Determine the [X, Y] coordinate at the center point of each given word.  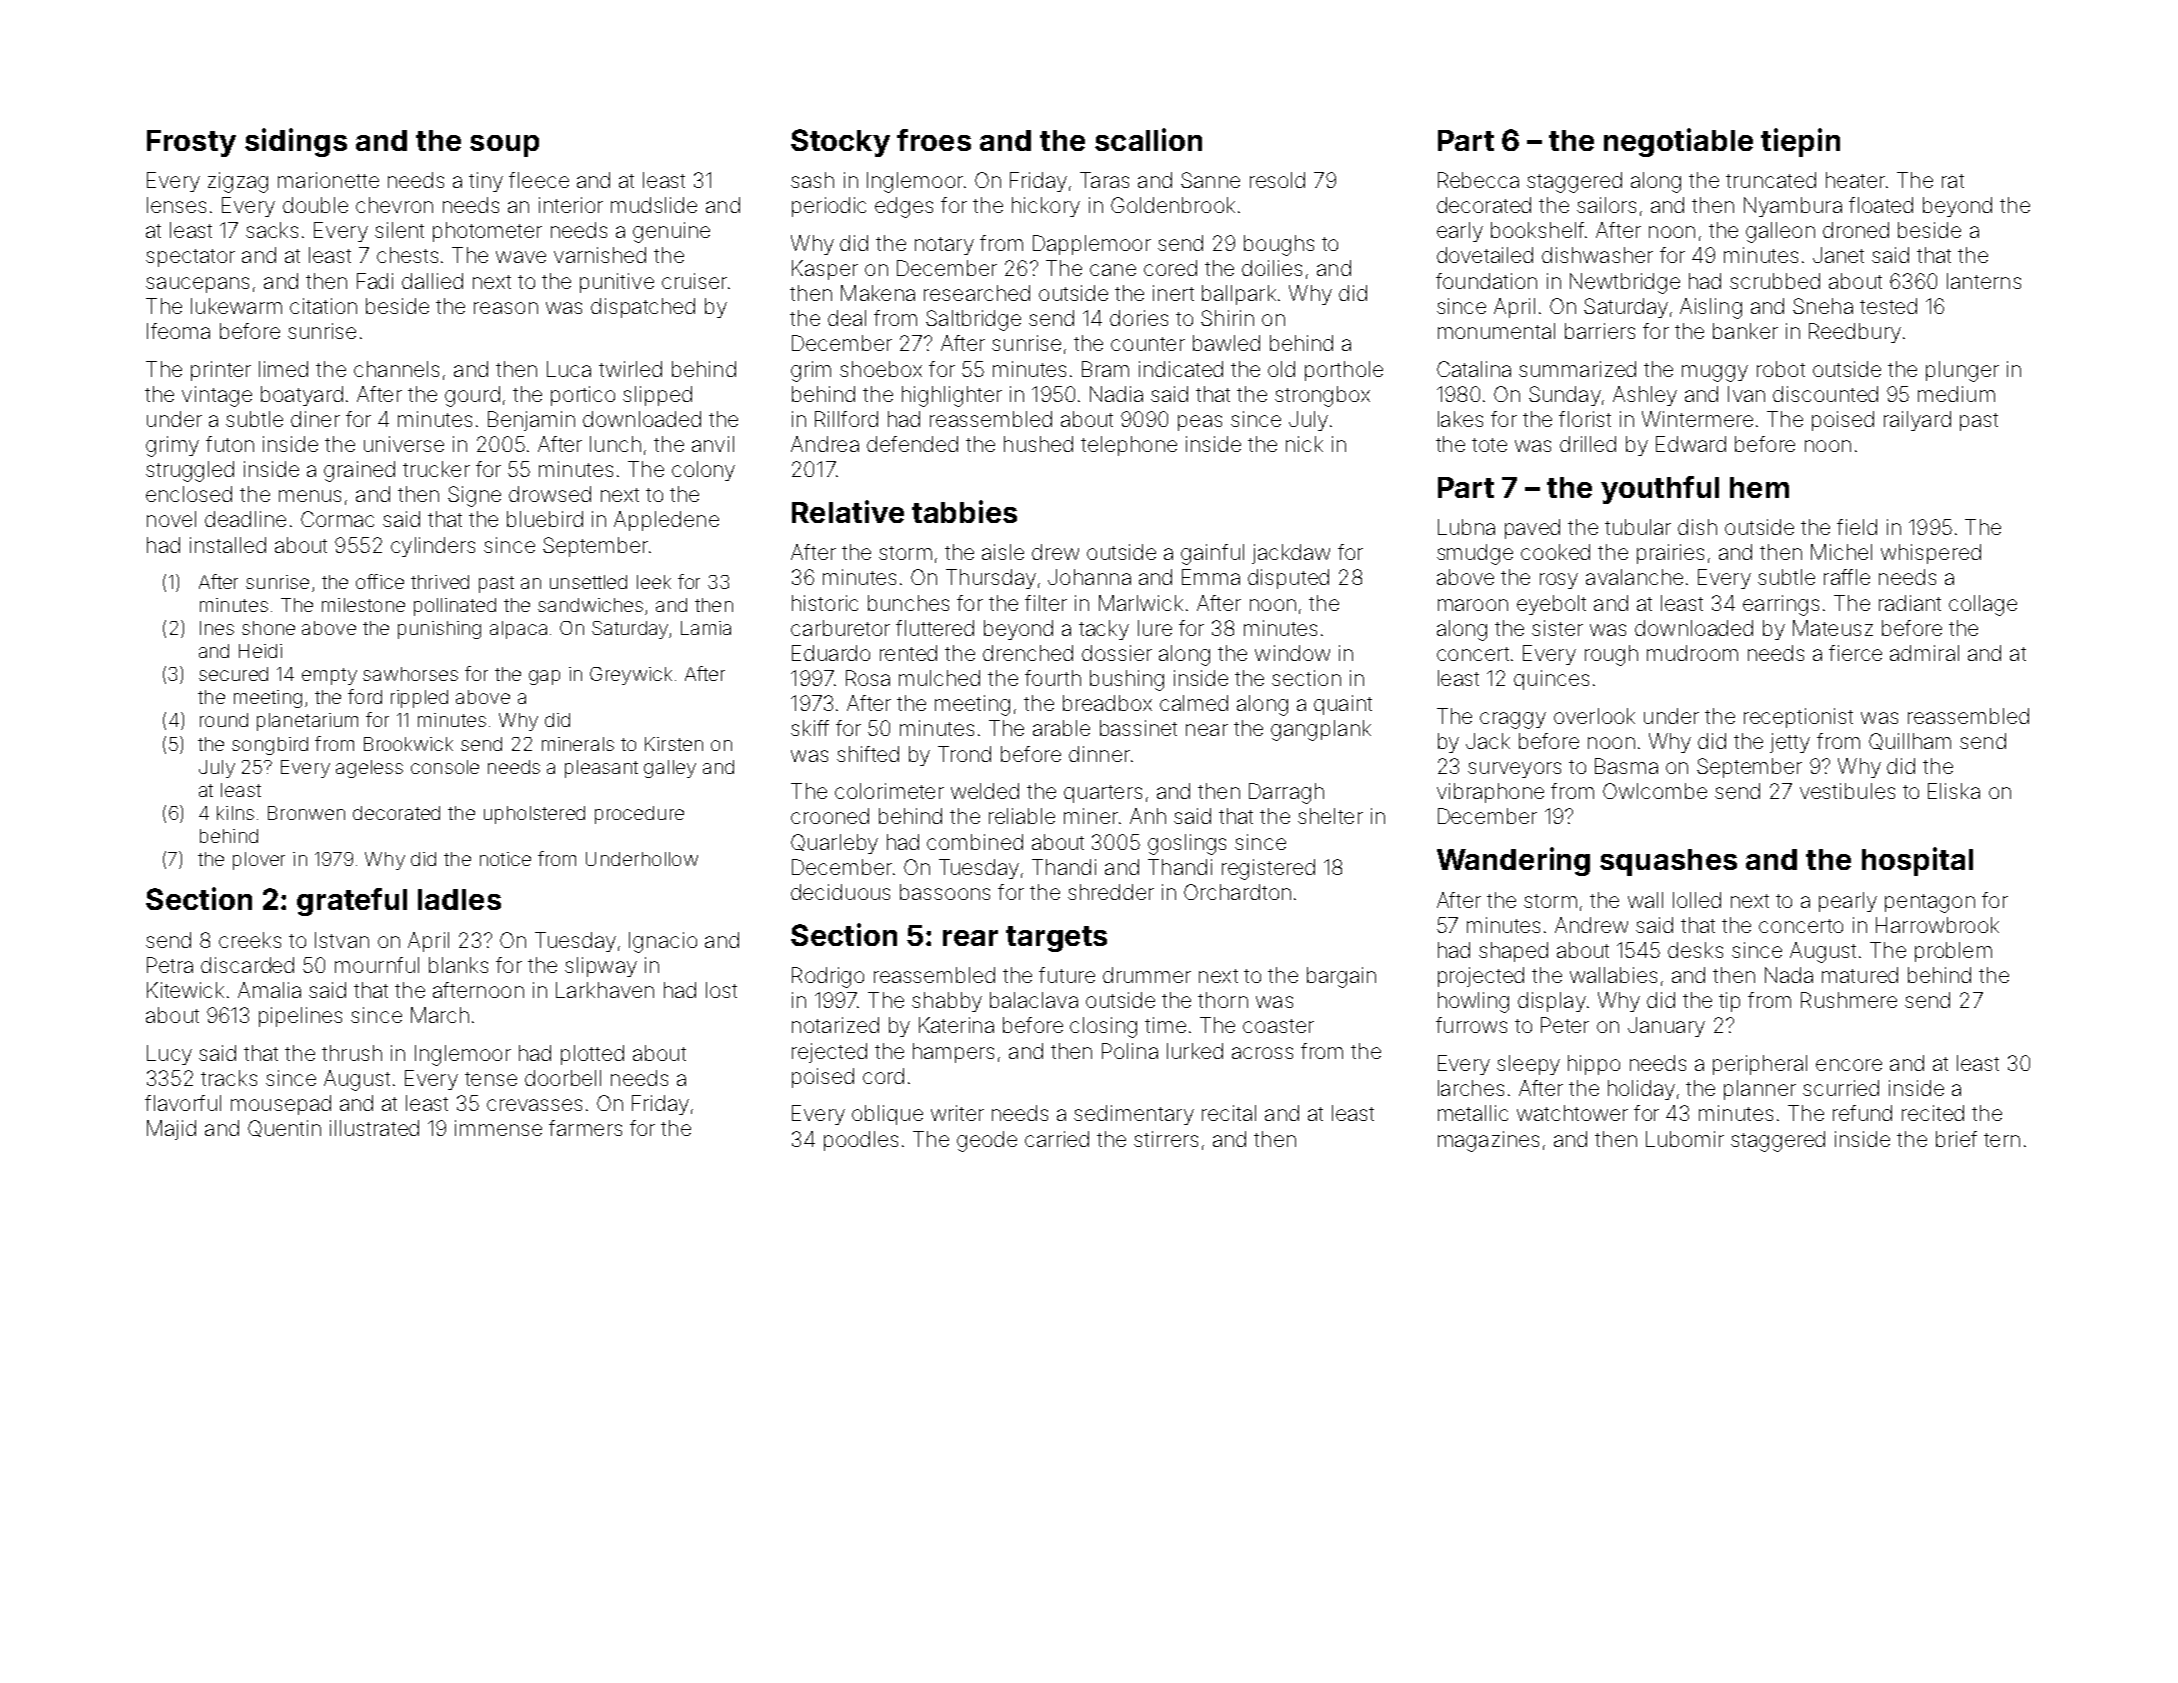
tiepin [1800, 142]
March [440, 1015]
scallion [1148, 139]
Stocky [840, 143]
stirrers [1166, 1139]
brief [1956, 1139]
